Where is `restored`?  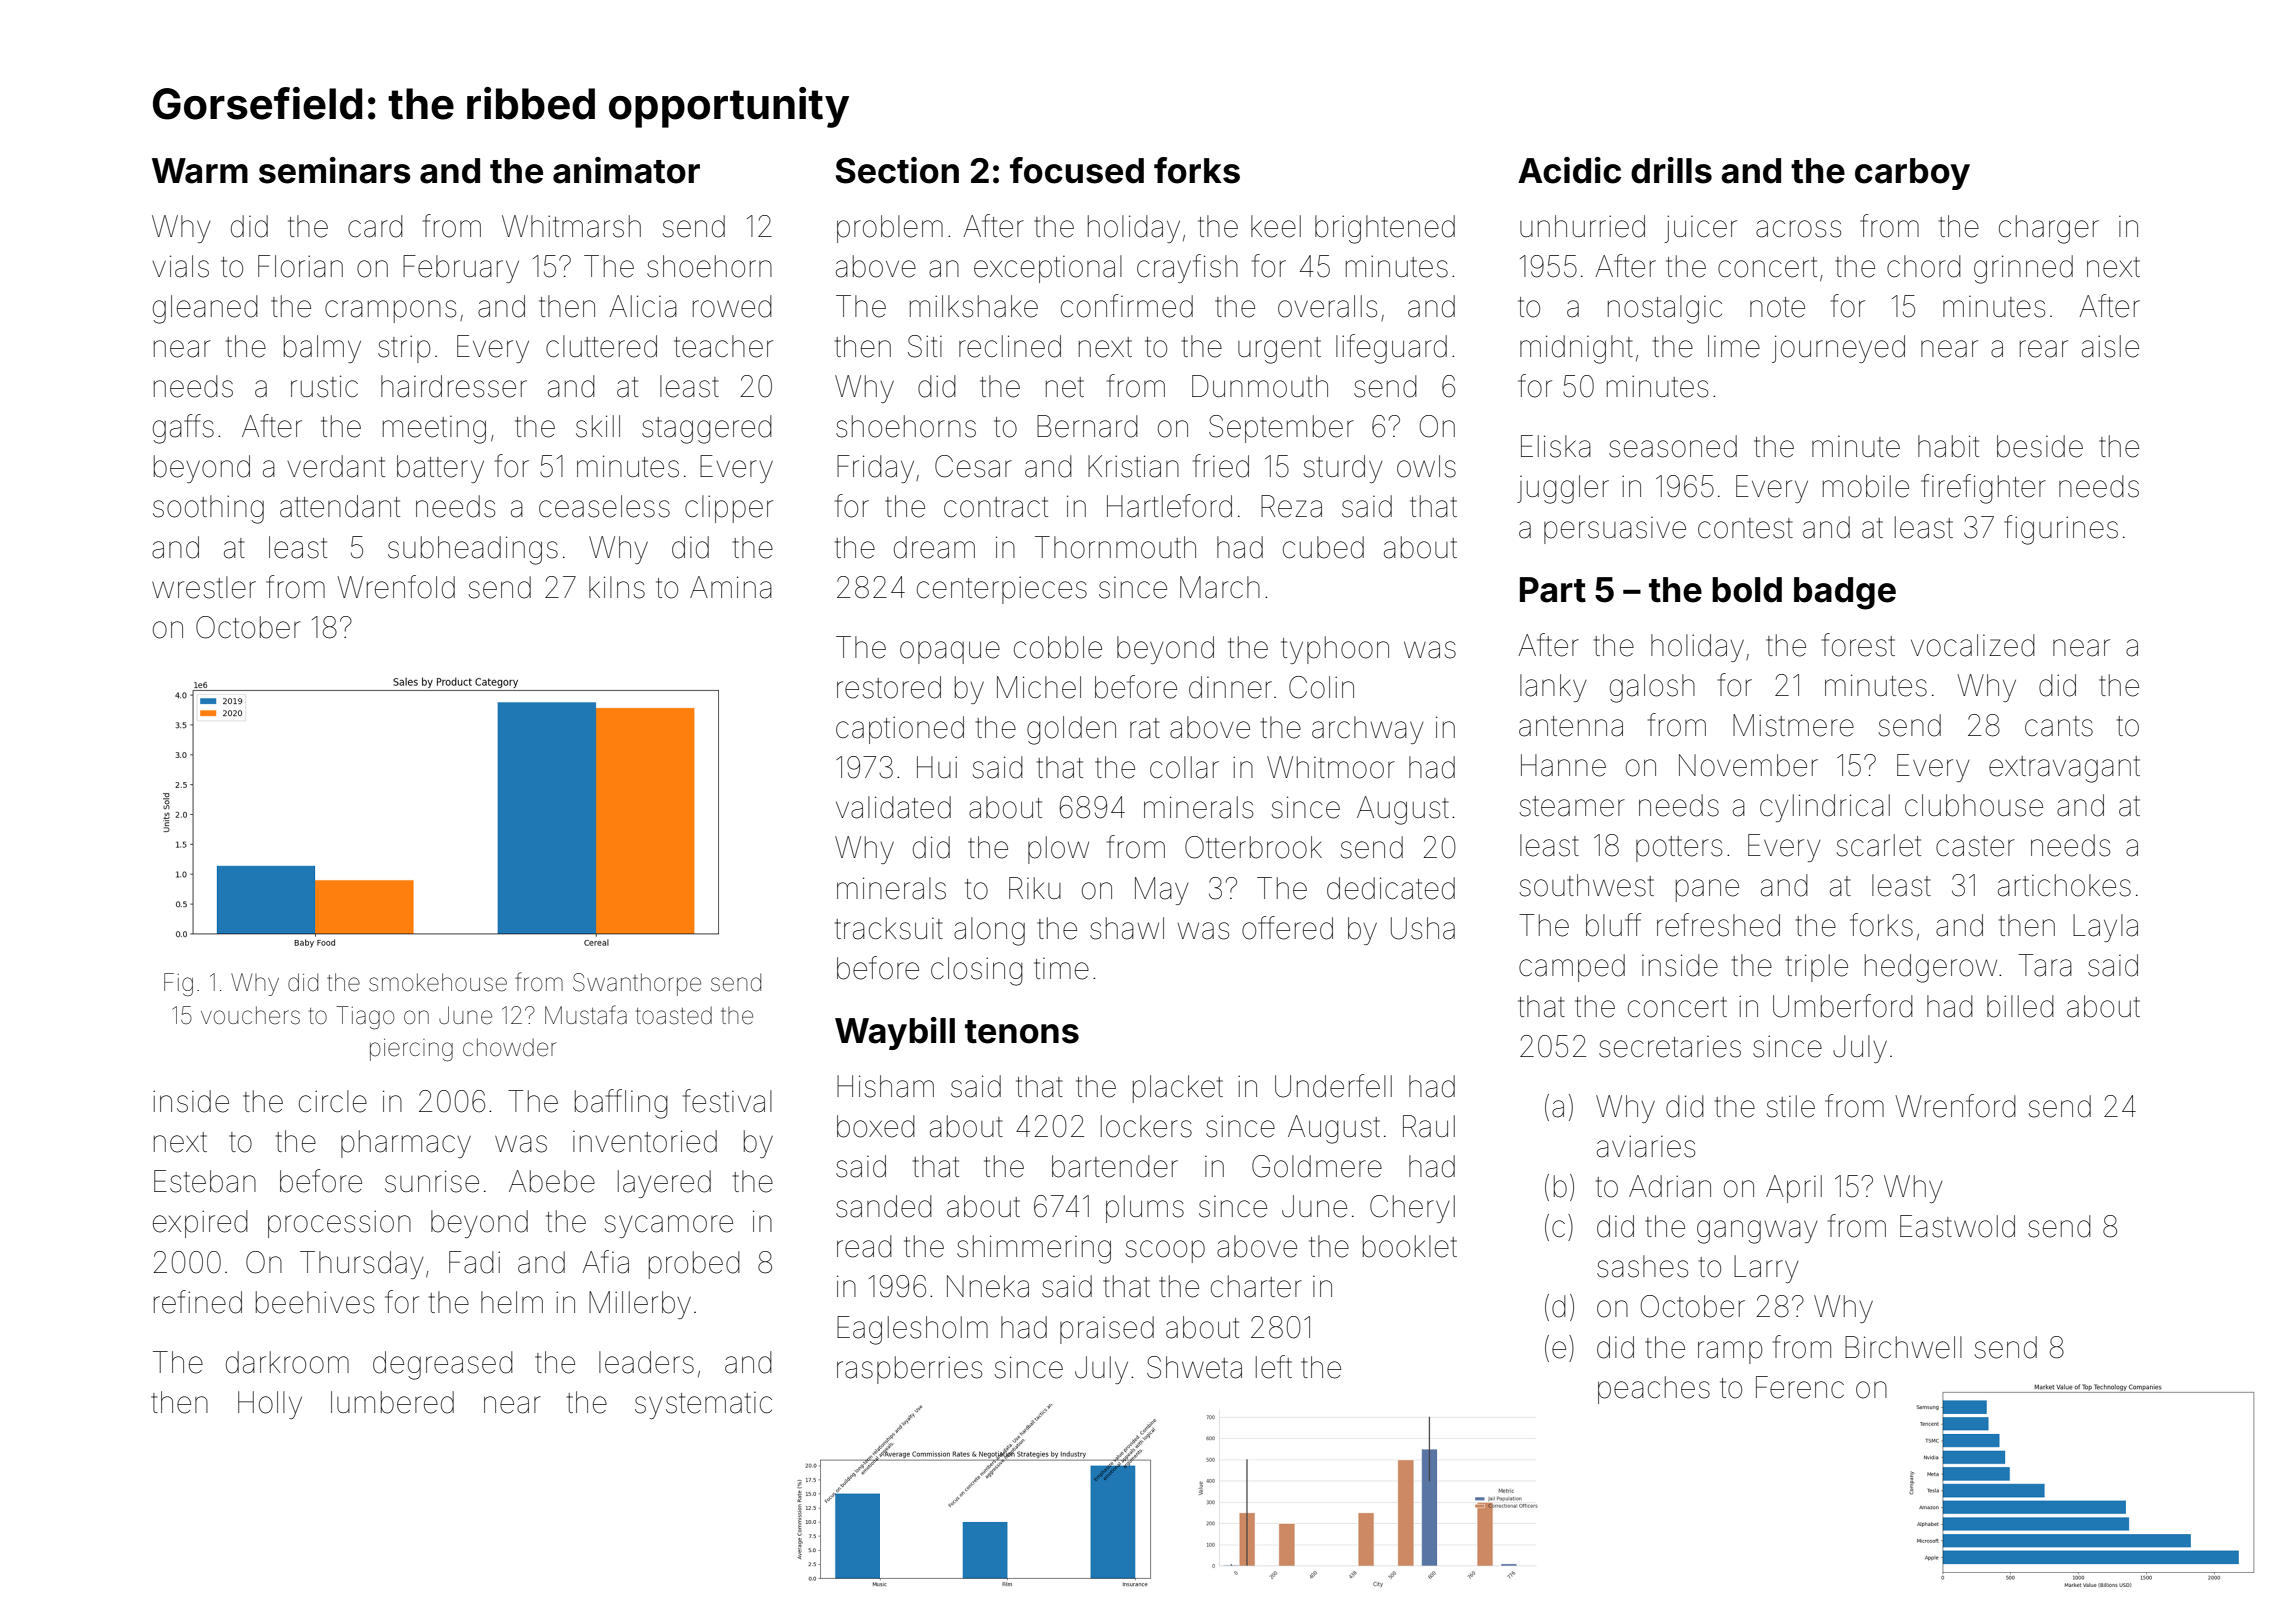
restored is located at coordinates (889, 687).
